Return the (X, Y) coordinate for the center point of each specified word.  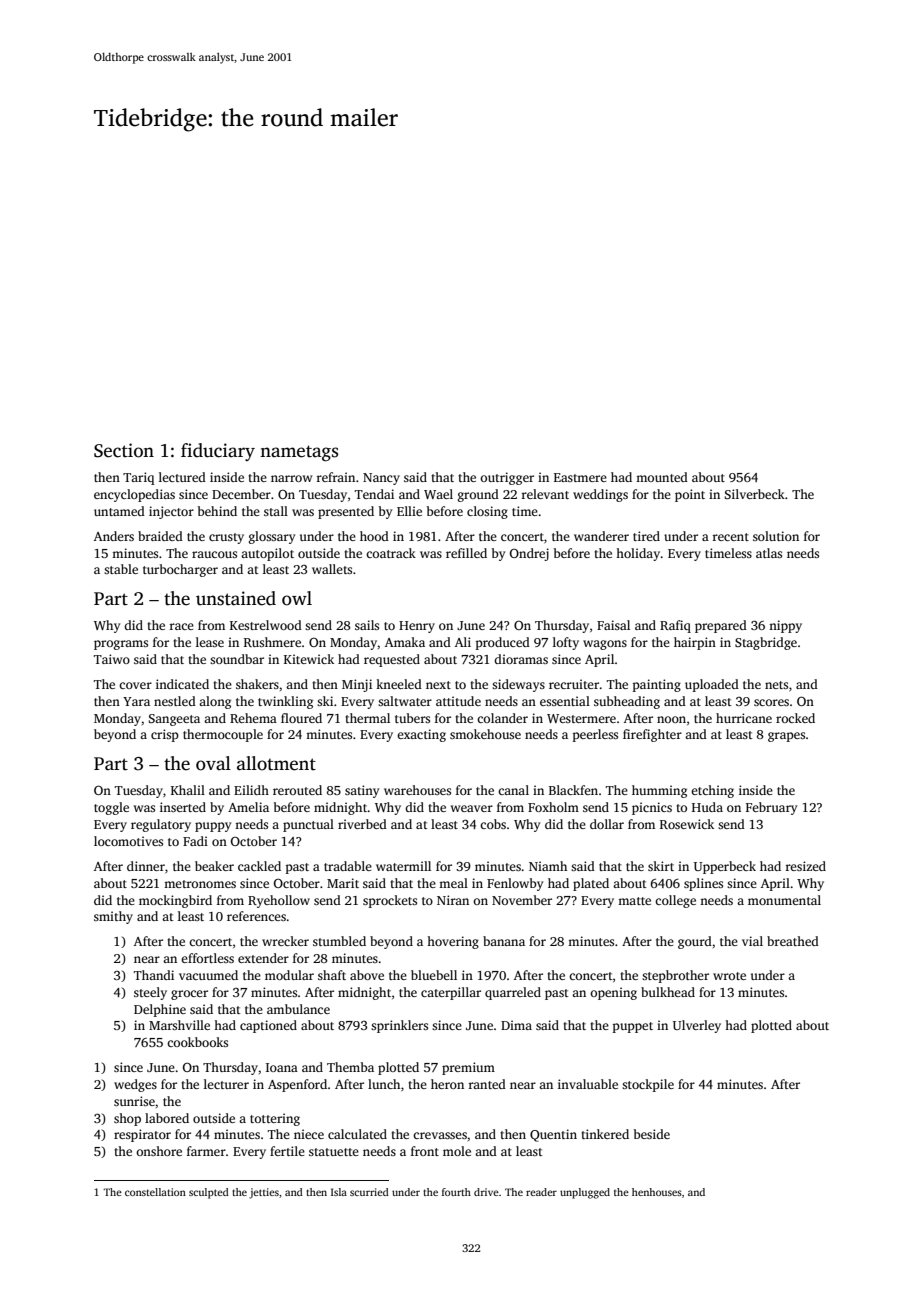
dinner (146, 866)
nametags (299, 453)
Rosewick (687, 824)
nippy (785, 626)
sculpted (209, 1193)
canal (513, 790)
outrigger (507, 478)
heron (447, 1084)
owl (297, 598)
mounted (662, 477)
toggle (111, 808)
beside (652, 1134)
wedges (135, 1085)
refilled (466, 553)
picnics (652, 808)
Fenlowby (515, 884)
